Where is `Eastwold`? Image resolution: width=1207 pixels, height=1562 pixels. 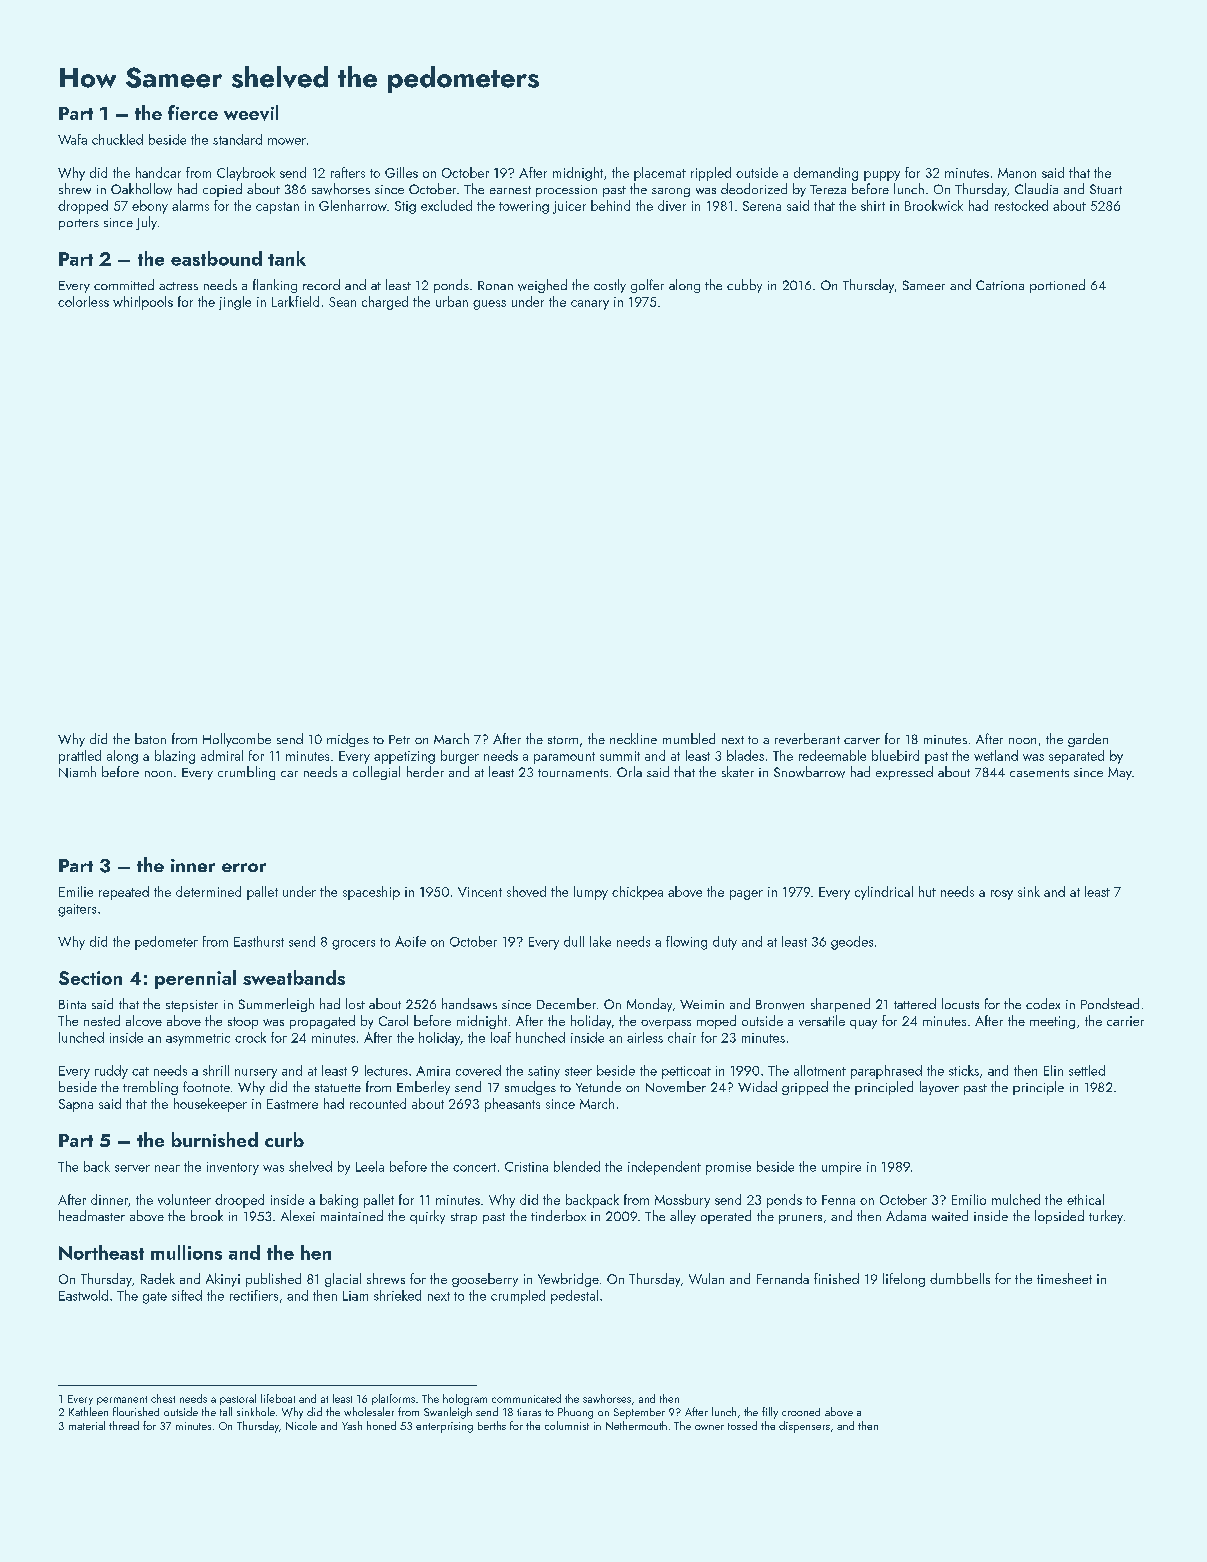
Eastwold is located at coordinates (83, 1295).
